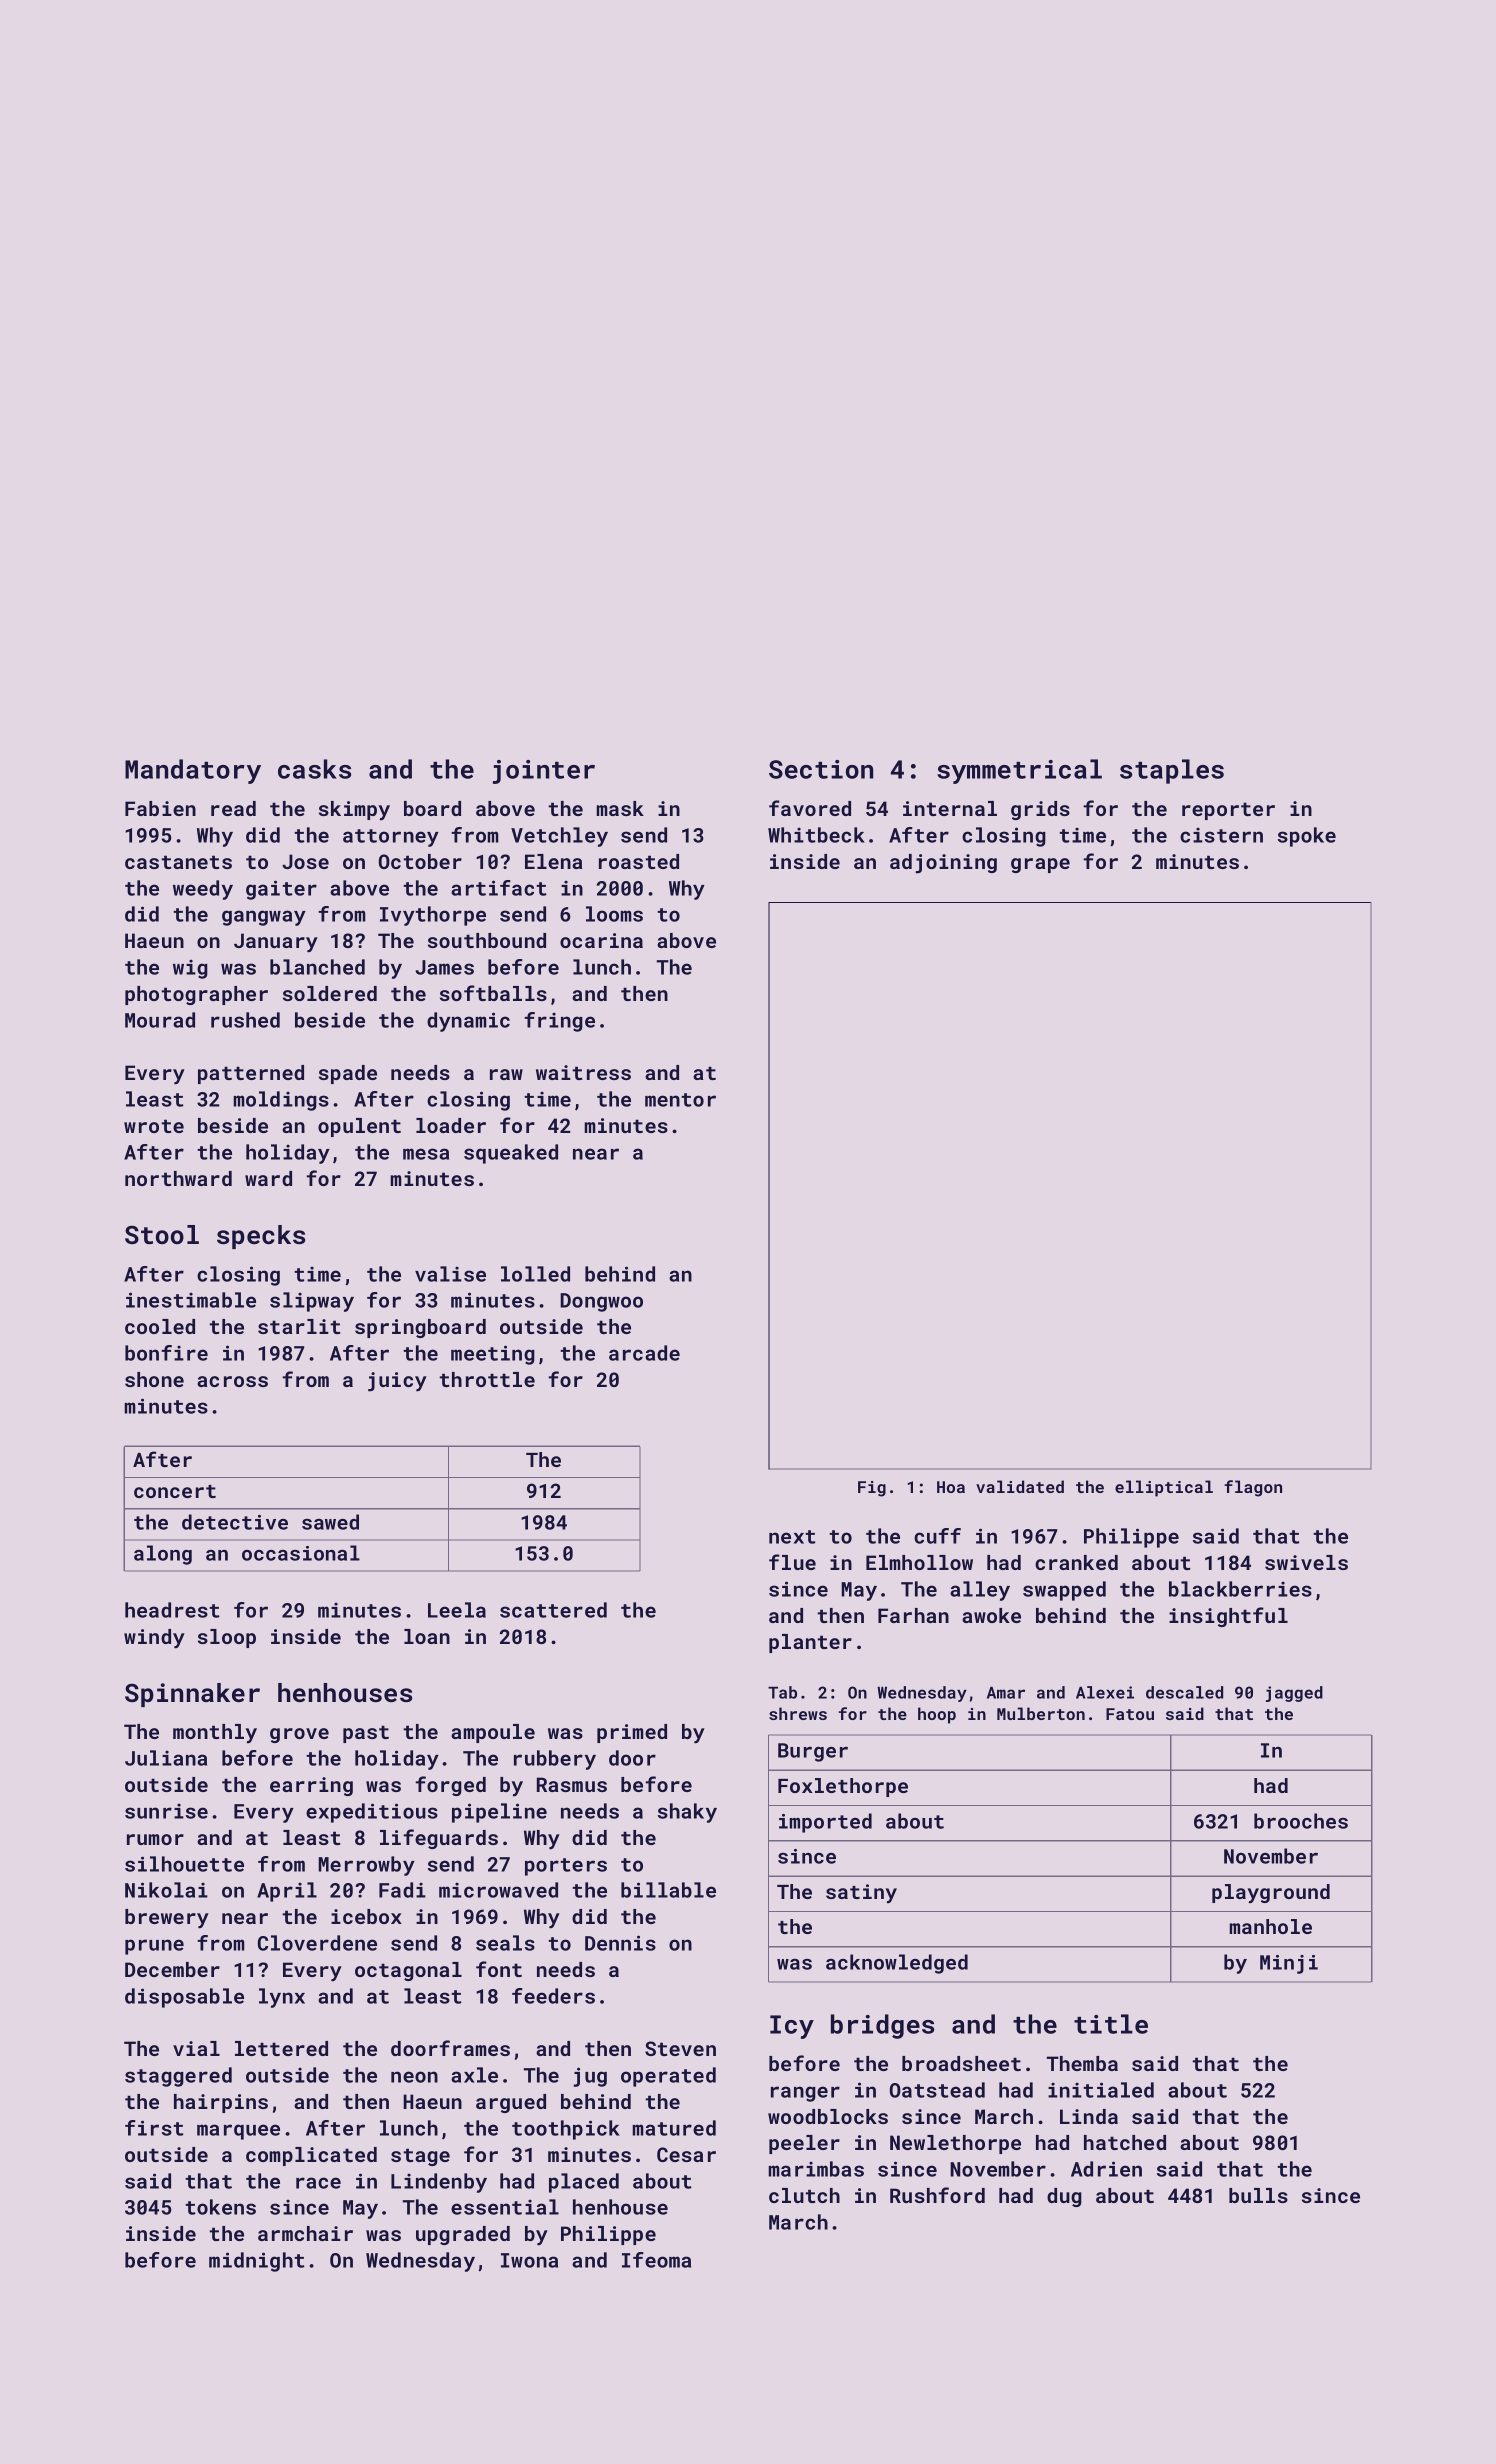 The height and width of the document is (2464, 1496). Describe the element at coordinates (825, 1823) in the document. I see `imported` at that location.
